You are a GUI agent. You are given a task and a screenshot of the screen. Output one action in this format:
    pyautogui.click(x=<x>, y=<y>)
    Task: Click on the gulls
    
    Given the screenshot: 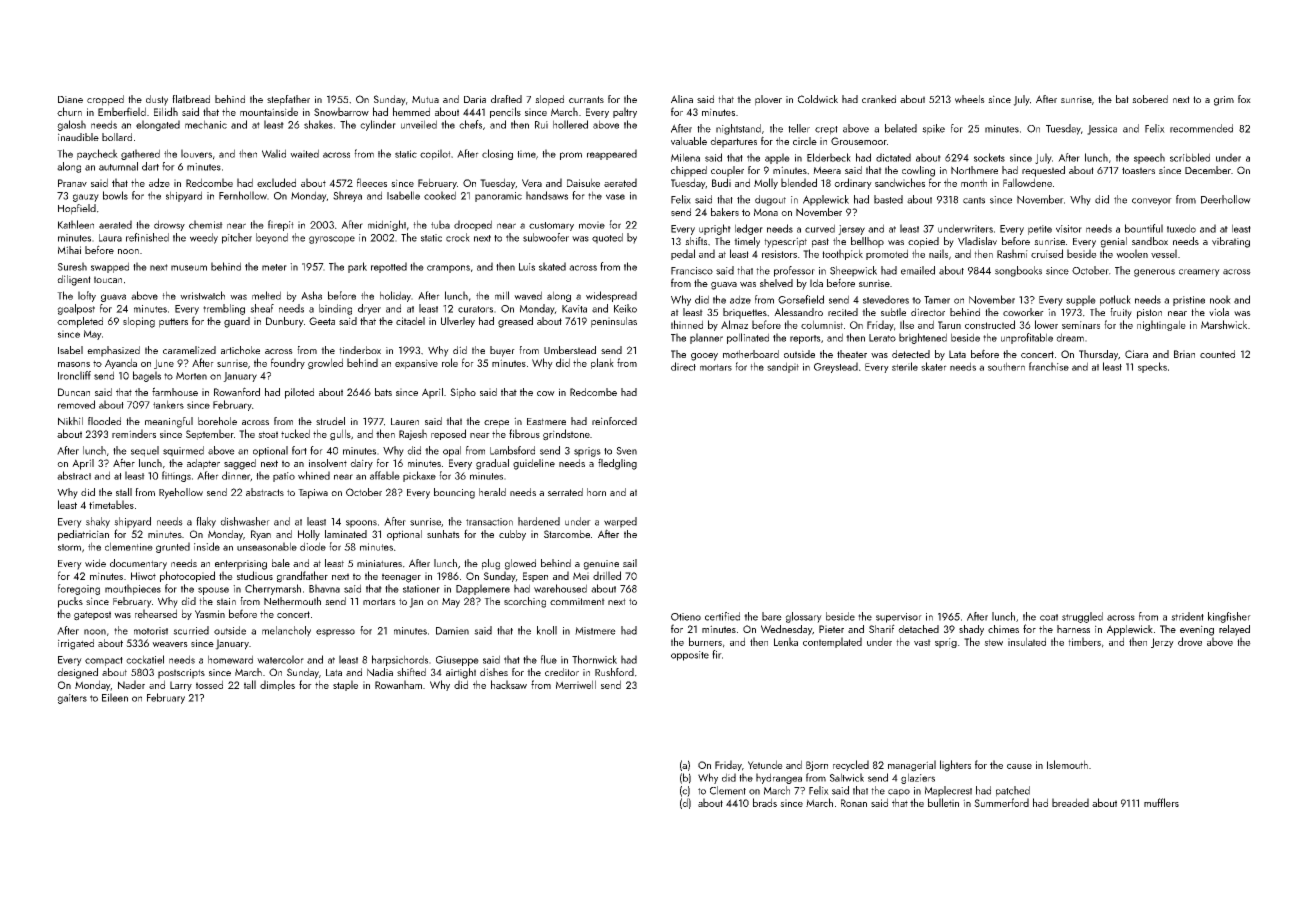 What is the action you would take?
    pyautogui.click(x=340, y=435)
